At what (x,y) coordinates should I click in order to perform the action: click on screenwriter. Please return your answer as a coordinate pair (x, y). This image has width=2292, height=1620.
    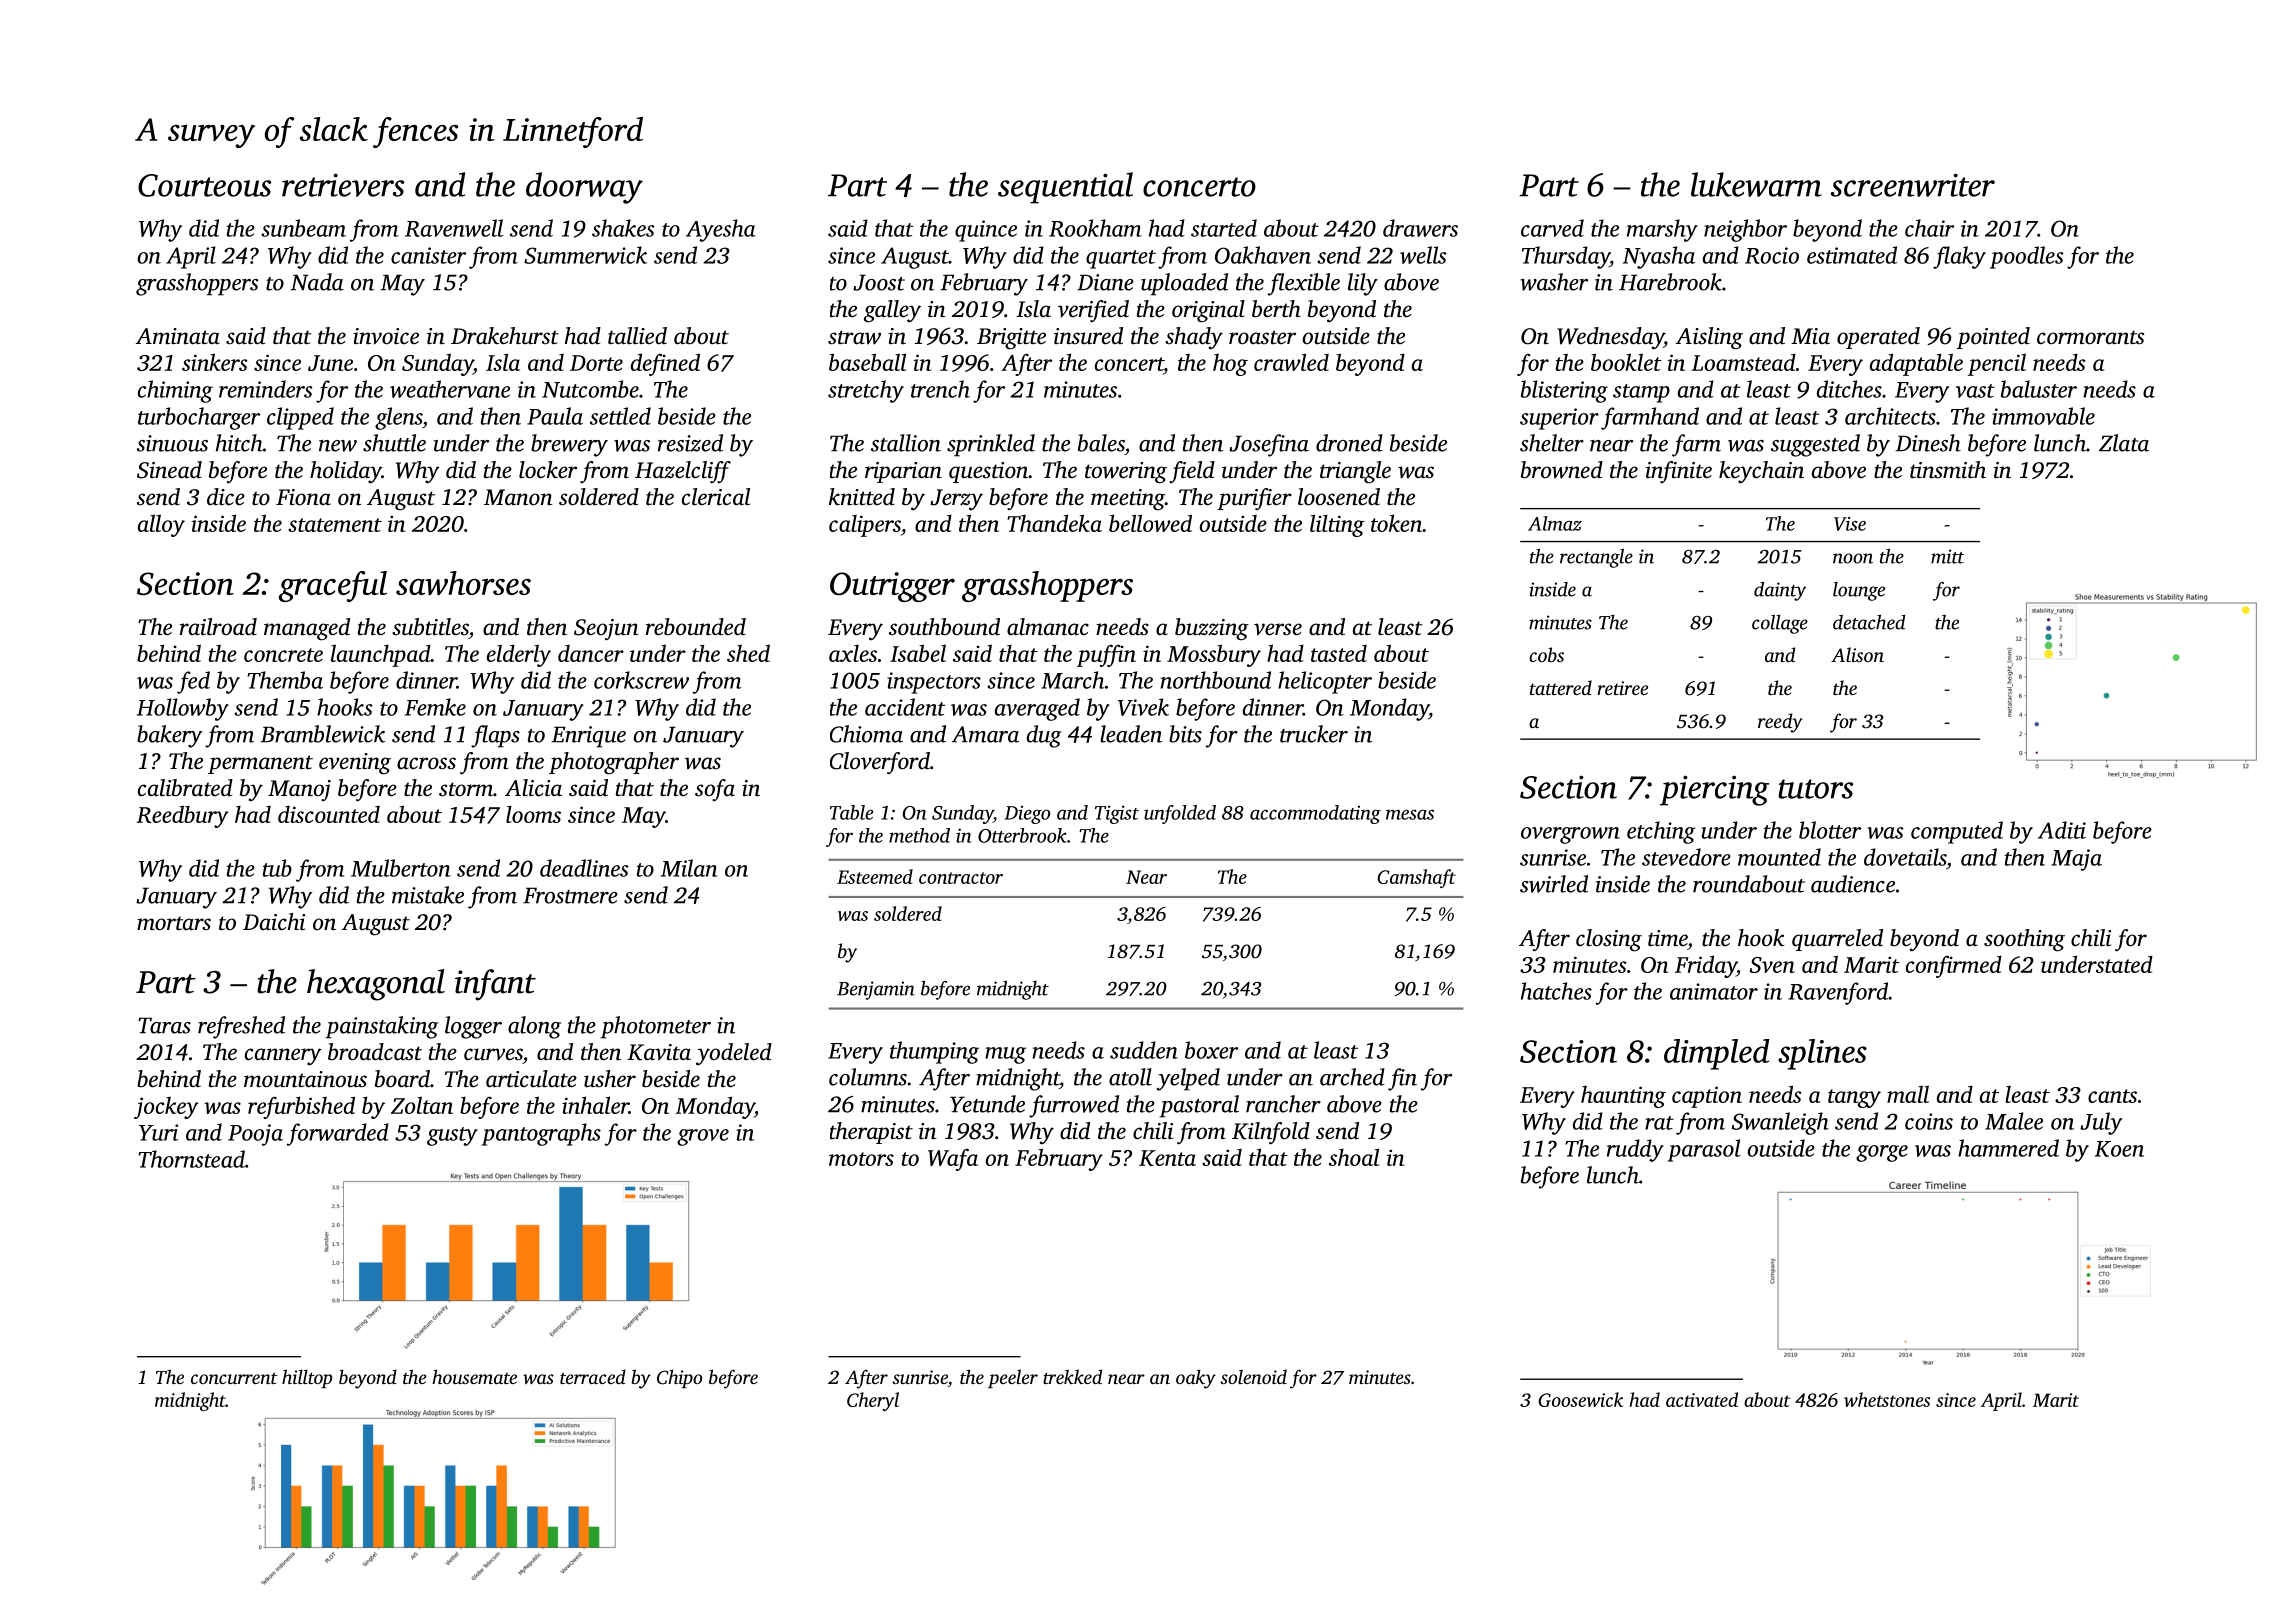
    Looking at the image, I should click on (1913, 185).
